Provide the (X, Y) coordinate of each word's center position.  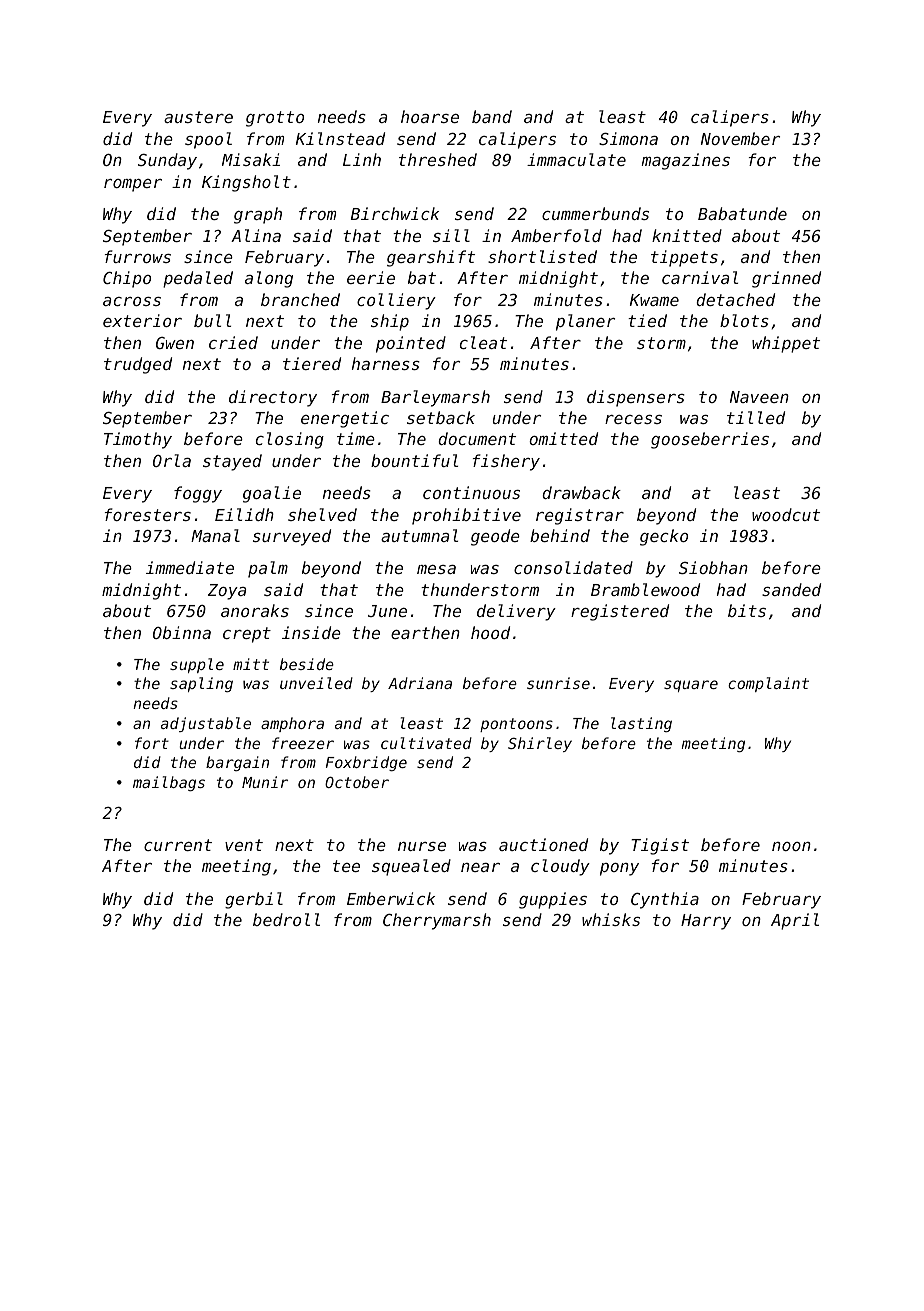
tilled (756, 417)
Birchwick (395, 213)
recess (633, 419)
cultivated (426, 743)
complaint (768, 684)
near (480, 867)
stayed (232, 462)
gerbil (254, 900)
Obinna (182, 632)
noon (791, 846)
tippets (684, 258)
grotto (275, 119)
